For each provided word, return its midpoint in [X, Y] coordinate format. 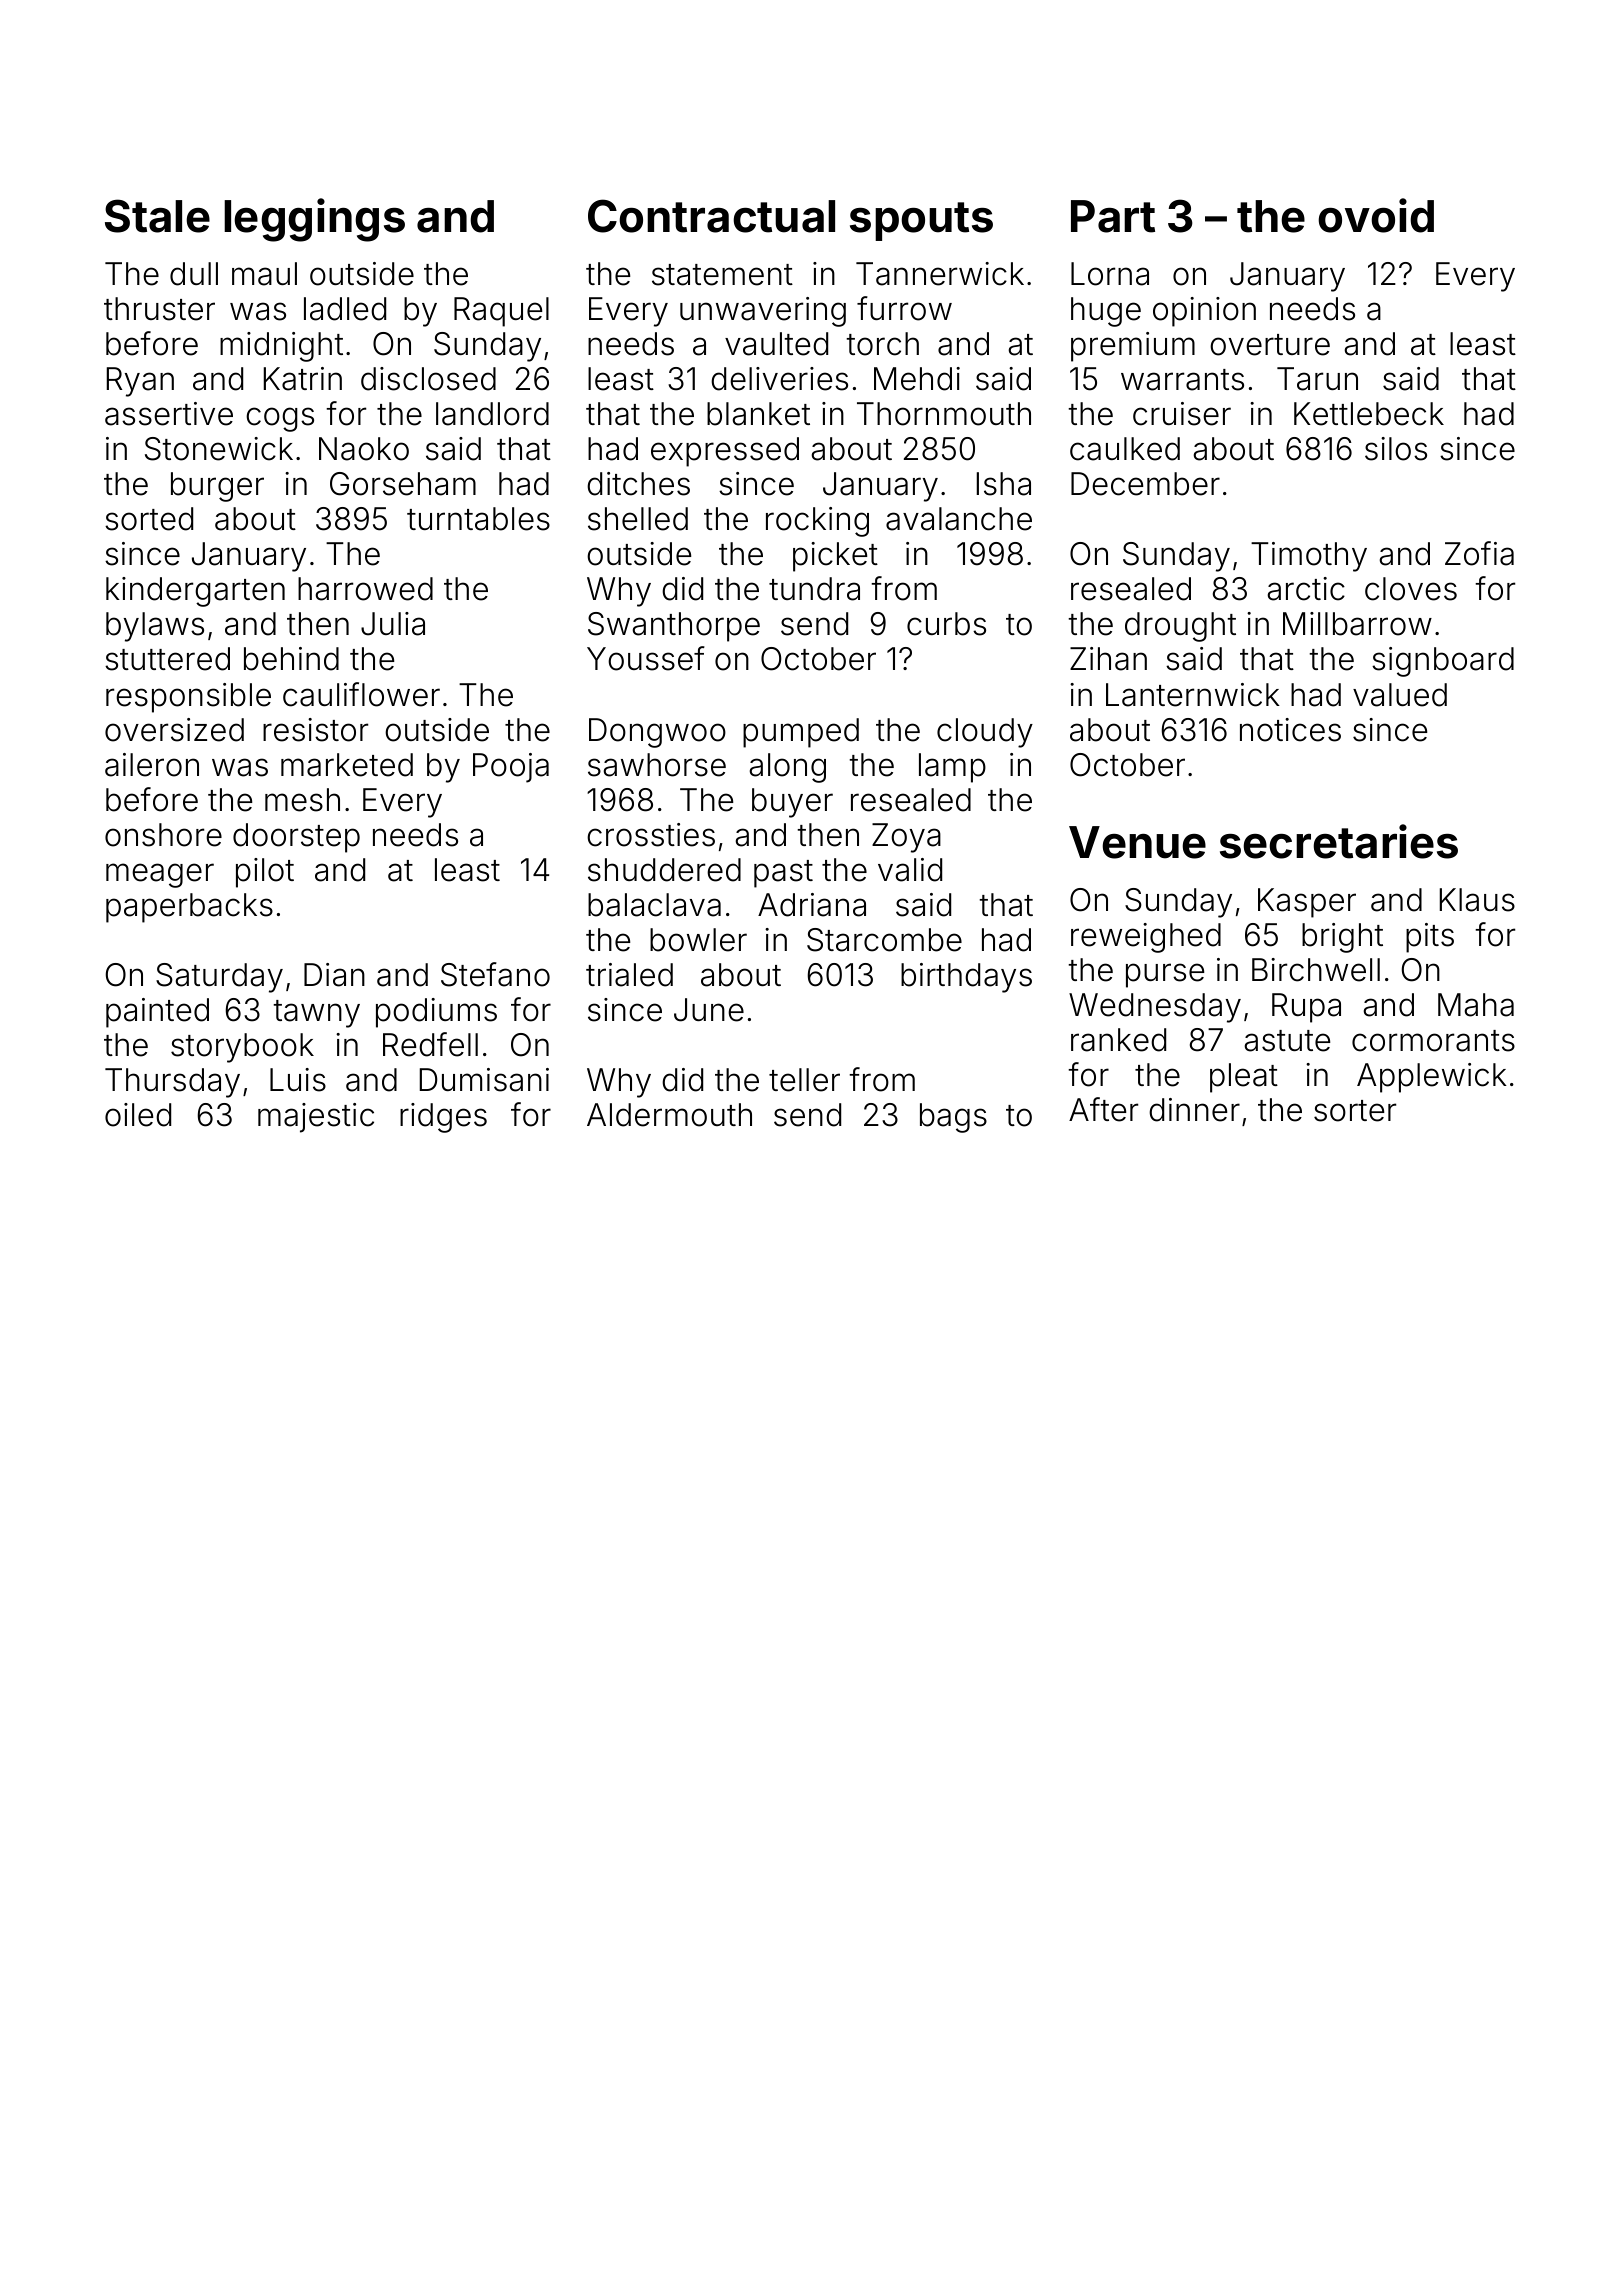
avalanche [959, 519]
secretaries [1339, 841]
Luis [298, 1080]
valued [1400, 695]
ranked [1118, 1040]
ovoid [1376, 215]
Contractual [711, 216]
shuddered [664, 870]
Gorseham [403, 484]
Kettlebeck [1369, 414]
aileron [152, 765]
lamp [952, 768]
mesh [302, 800]
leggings [314, 220]
